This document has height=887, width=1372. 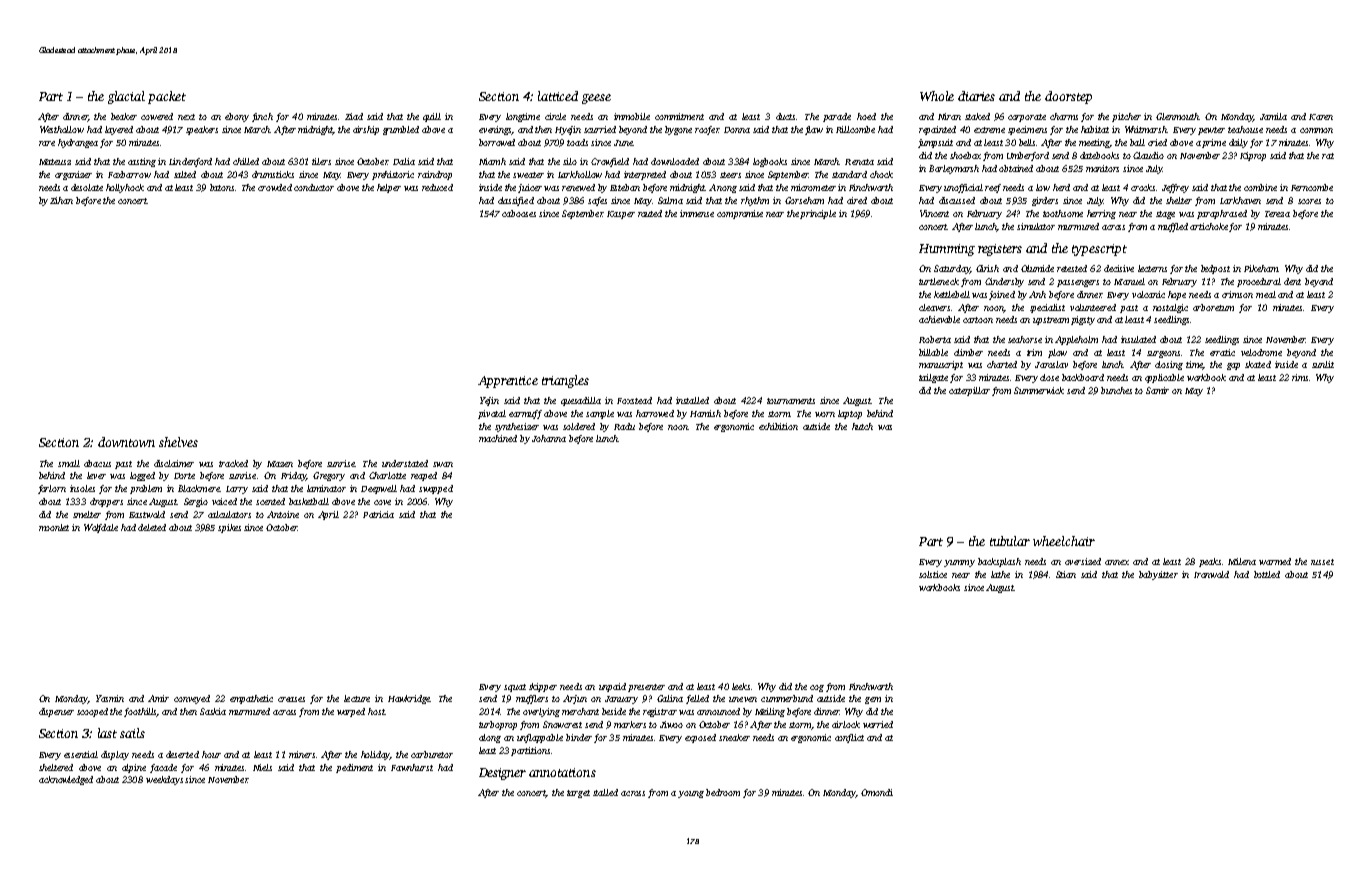 I want to click on downtown, so click(x=126, y=442).
